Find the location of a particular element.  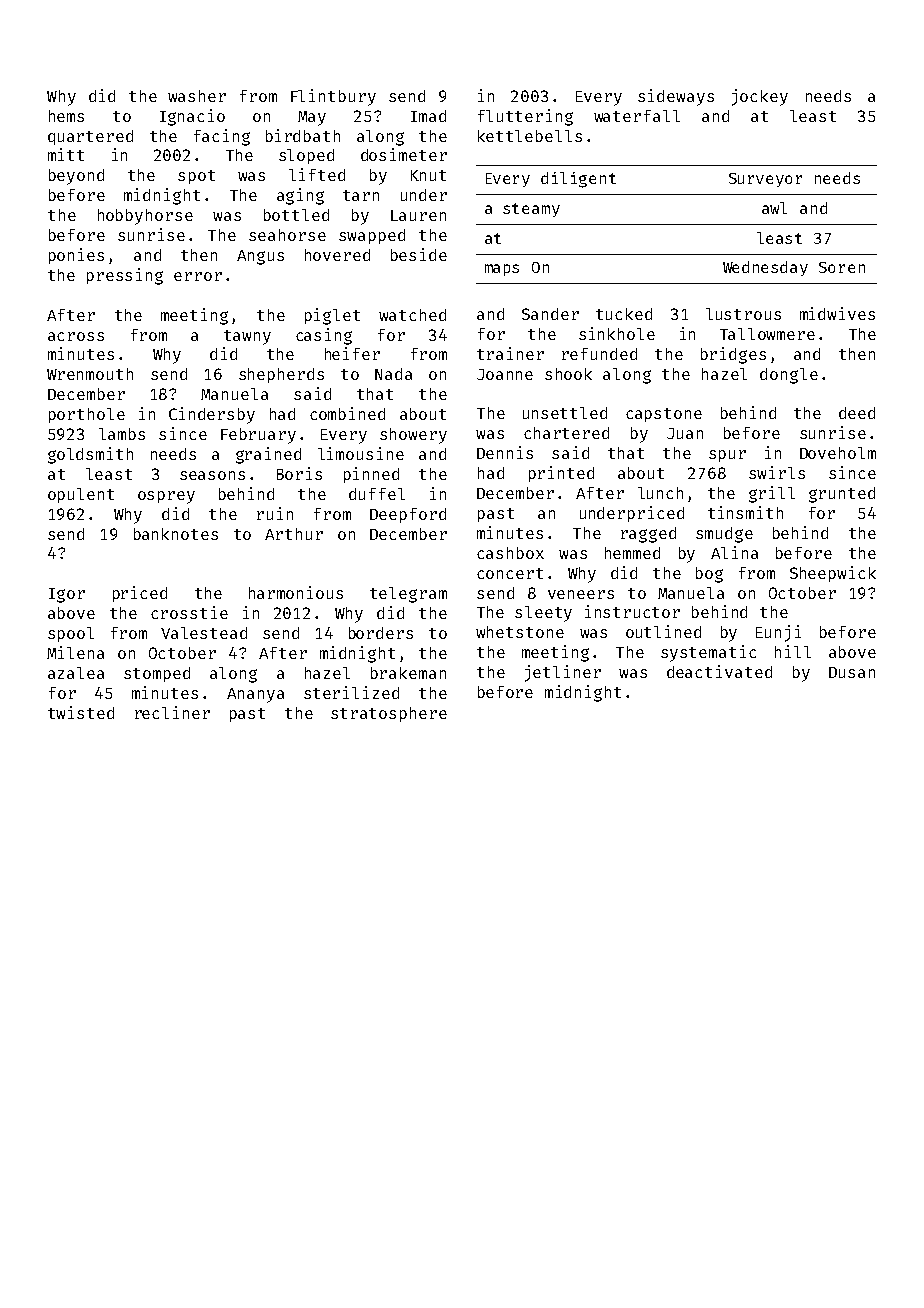

trainer is located at coordinates (510, 353).
